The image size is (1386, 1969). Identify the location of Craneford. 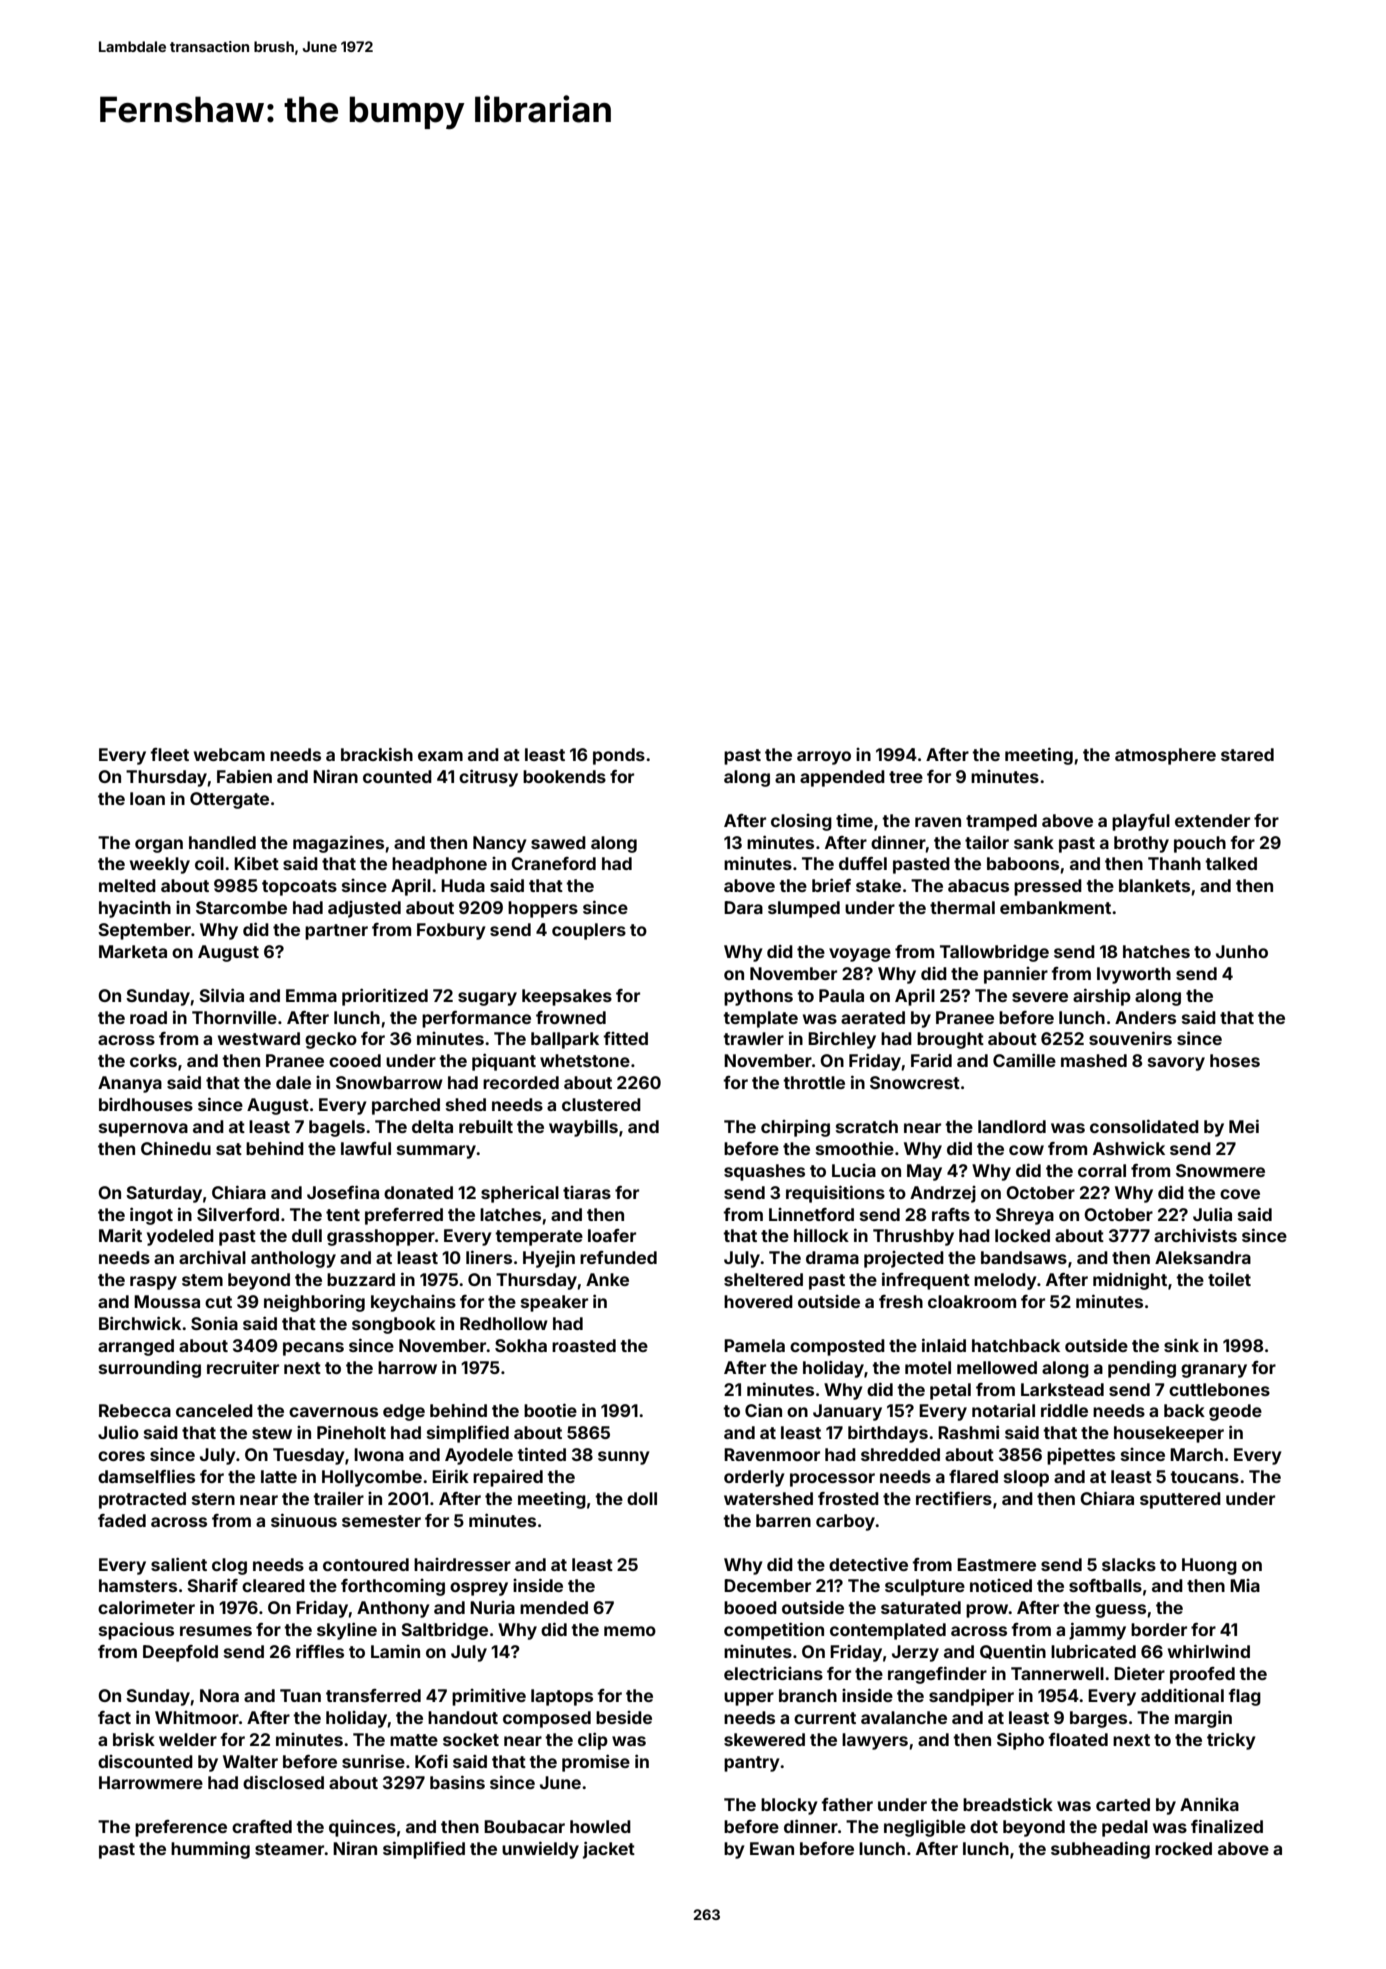
(553, 863).
